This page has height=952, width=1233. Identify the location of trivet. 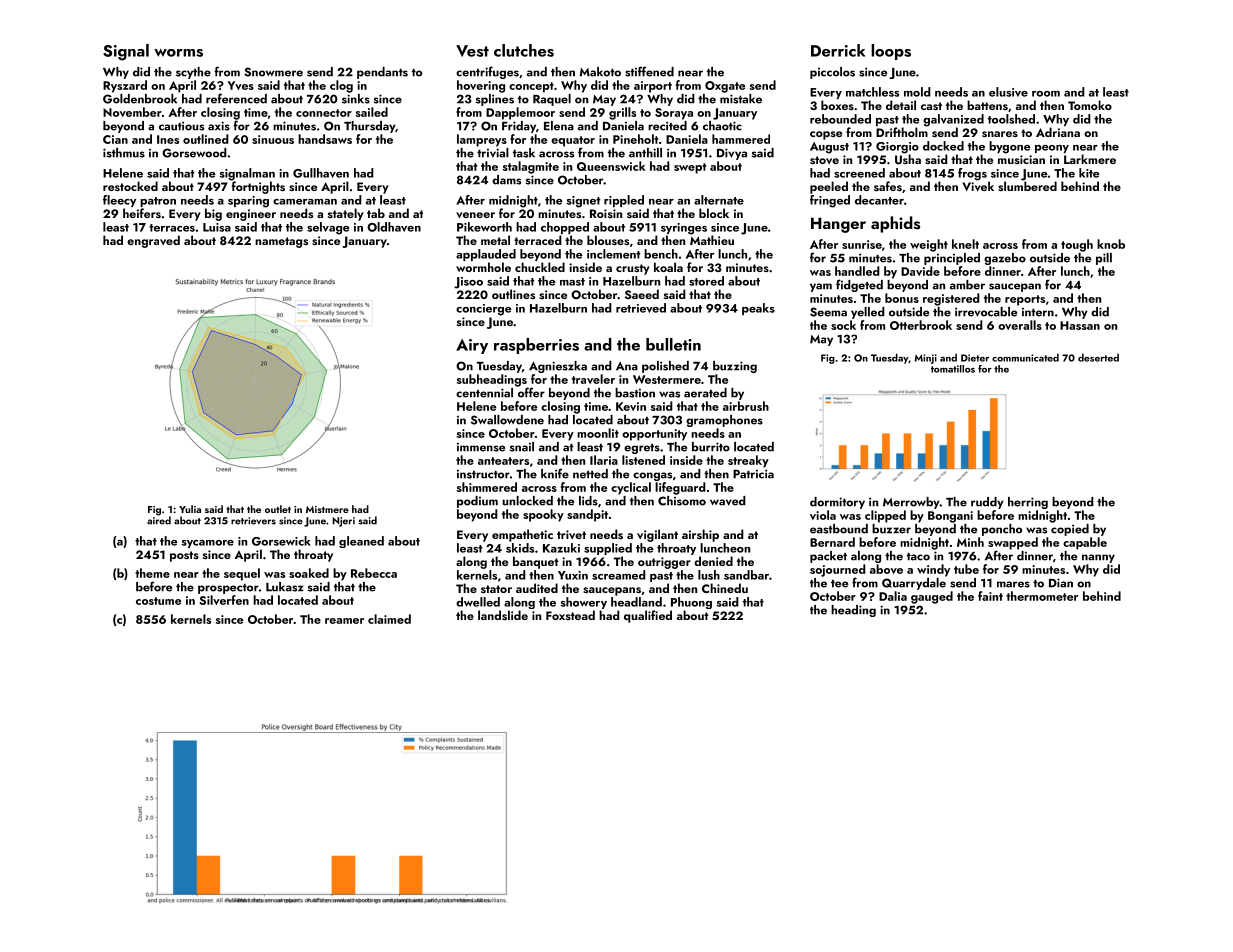
(571, 534).
